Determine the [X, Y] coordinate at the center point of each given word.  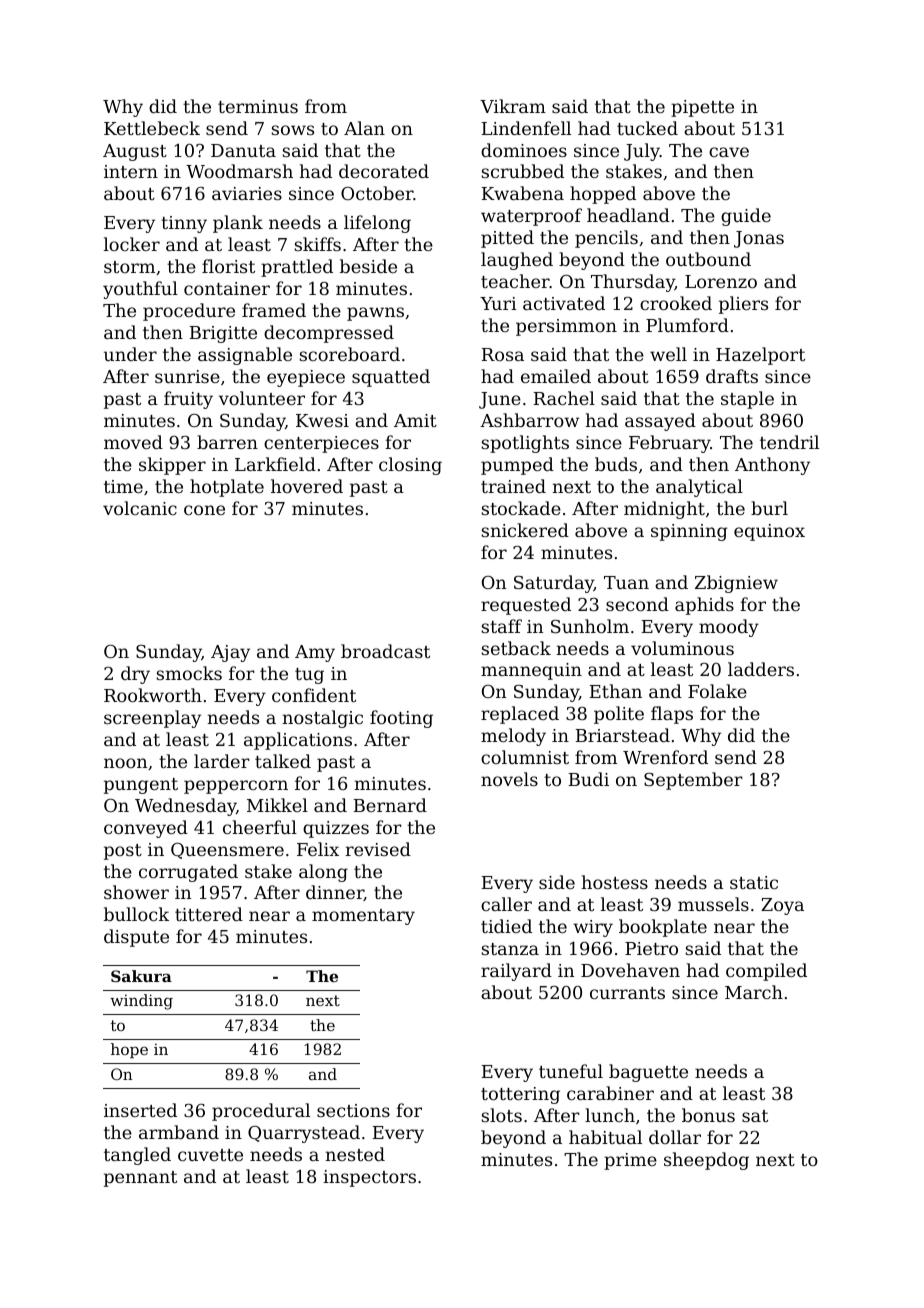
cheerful [260, 827]
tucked [647, 128]
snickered [525, 530]
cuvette [210, 1155]
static [754, 882]
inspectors [369, 1178]
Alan [364, 128]
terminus [258, 106]
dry [135, 675]
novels [509, 779]
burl [769, 508]
